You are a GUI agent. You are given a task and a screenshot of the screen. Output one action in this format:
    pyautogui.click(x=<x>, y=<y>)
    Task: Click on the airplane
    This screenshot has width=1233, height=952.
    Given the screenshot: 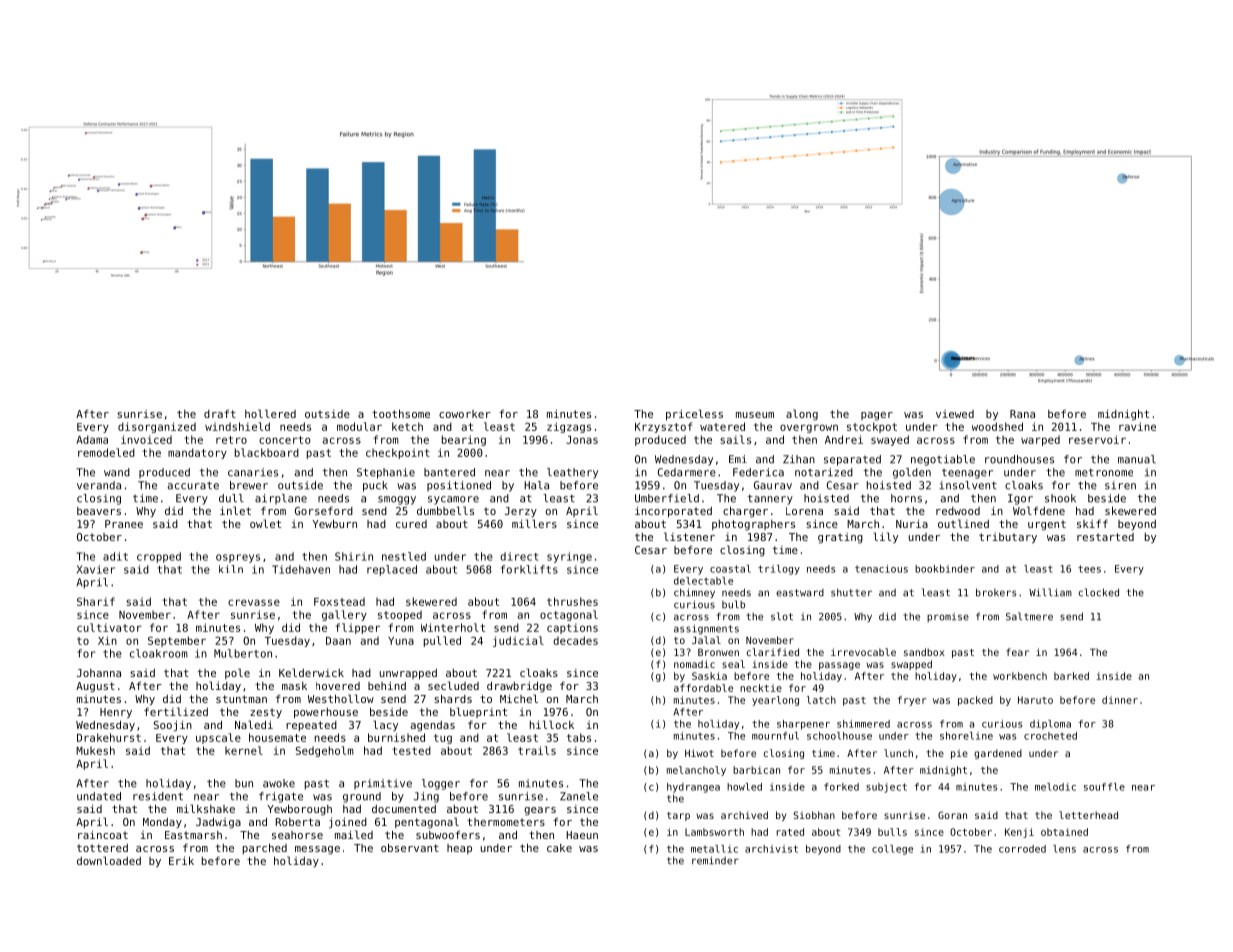 What is the action you would take?
    pyautogui.click(x=281, y=499)
